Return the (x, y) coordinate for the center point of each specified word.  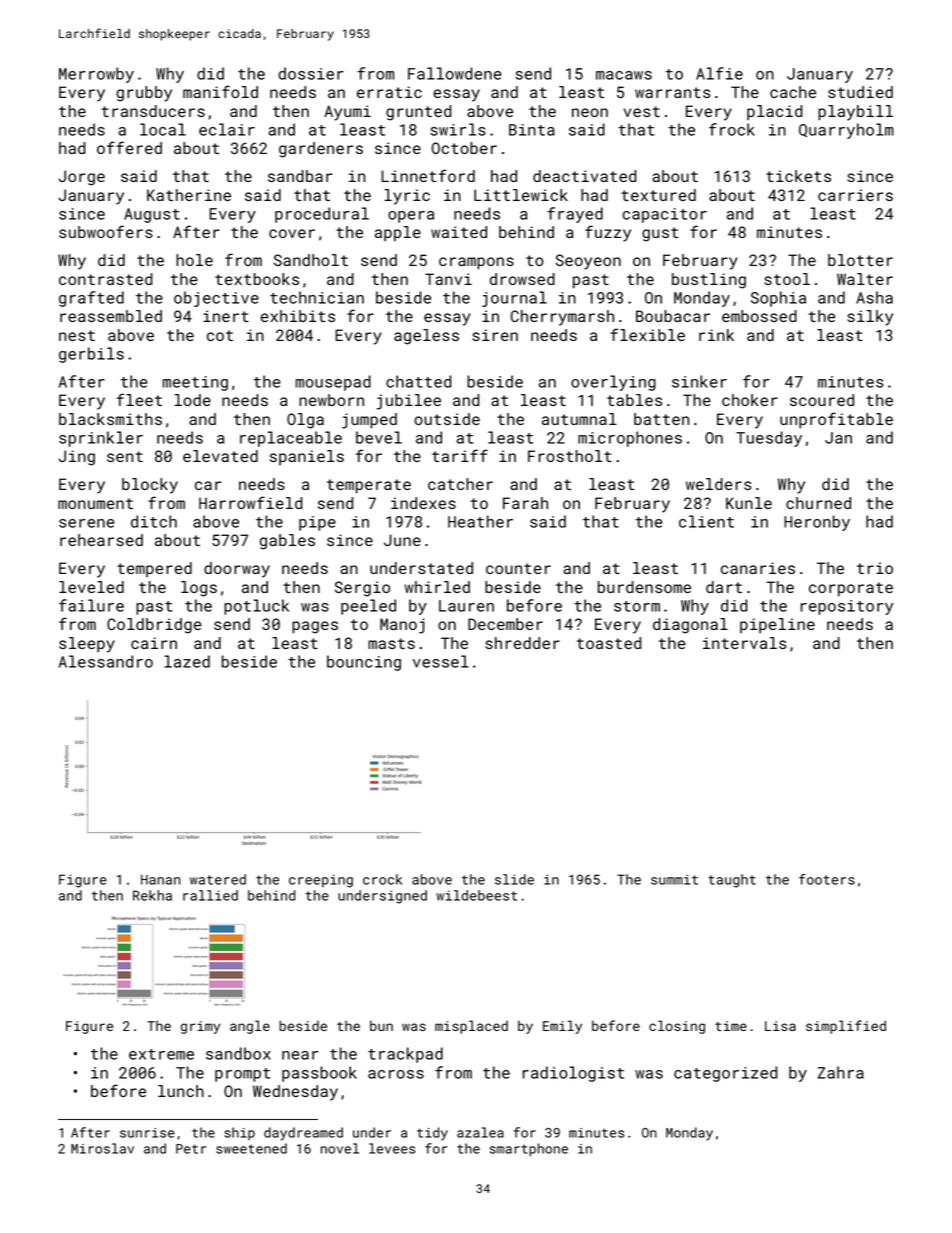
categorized (725, 1074)
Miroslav (102, 1148)
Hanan (160, 879)
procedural (322, 215)
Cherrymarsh (562, 318)
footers (827, 879)
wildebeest (476, 895)
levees (392, 1148)
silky (870, 318)
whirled (437, 587)
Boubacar (673, 316)
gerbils (91, 355)
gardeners (321, 150)
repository (847, 607)
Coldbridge (154, 626)
